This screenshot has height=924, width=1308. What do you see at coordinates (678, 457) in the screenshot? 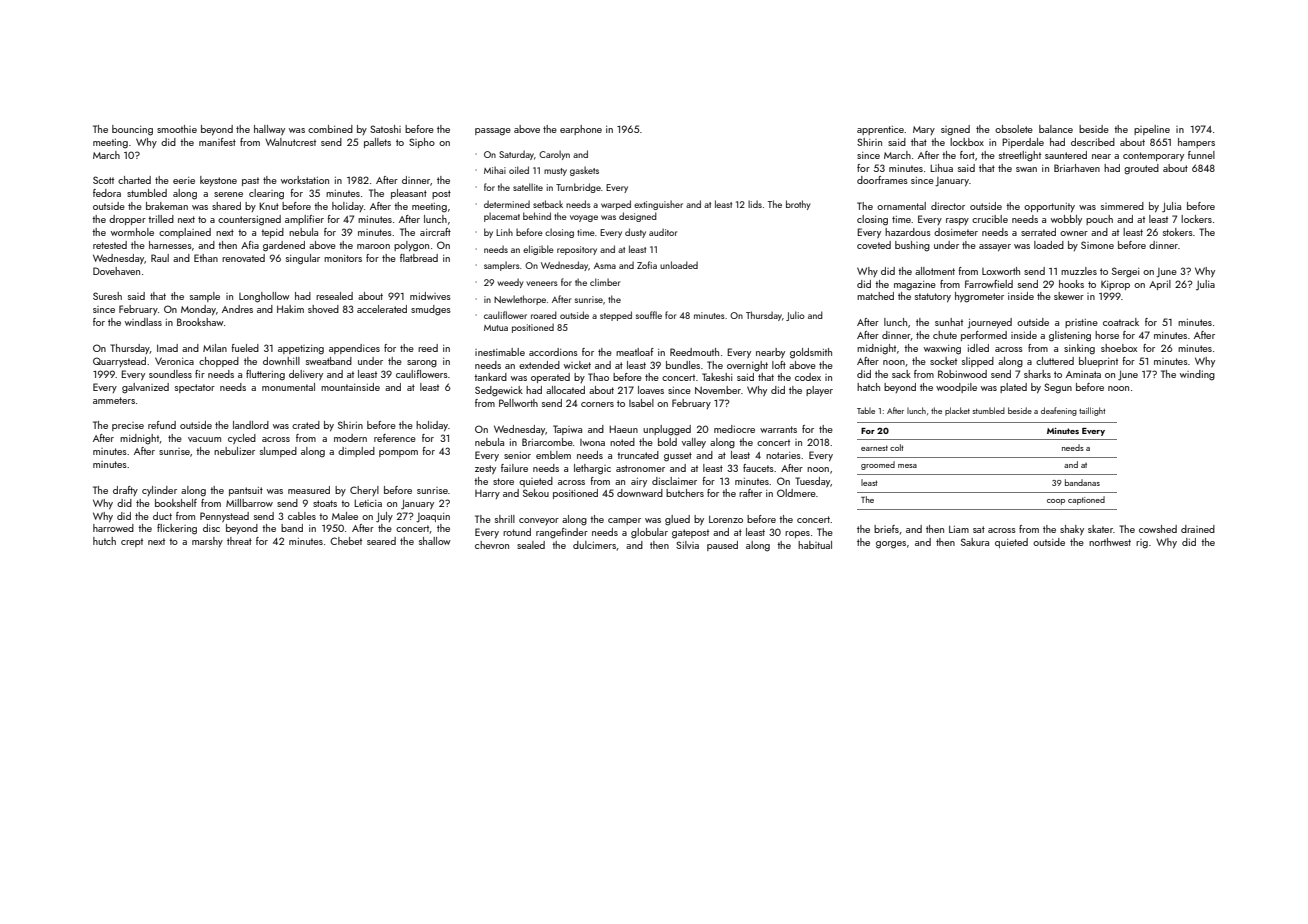
I see `gusset` at bounding box center [678, 457].
